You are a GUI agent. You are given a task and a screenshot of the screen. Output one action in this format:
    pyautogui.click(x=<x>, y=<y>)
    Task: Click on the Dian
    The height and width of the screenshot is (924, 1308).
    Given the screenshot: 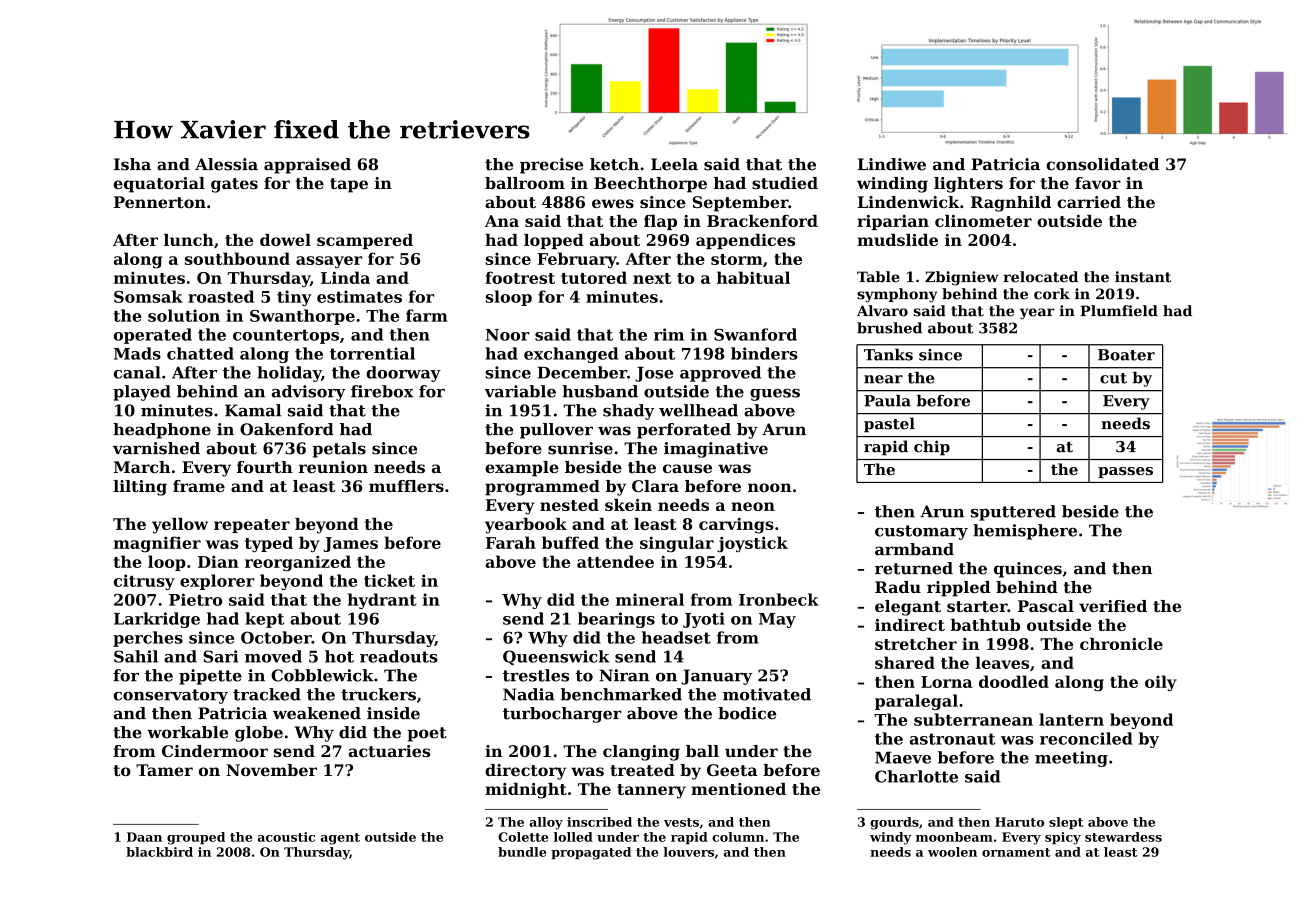 What is the action you would take?
    pyautogui.click(x=218, y=561)
